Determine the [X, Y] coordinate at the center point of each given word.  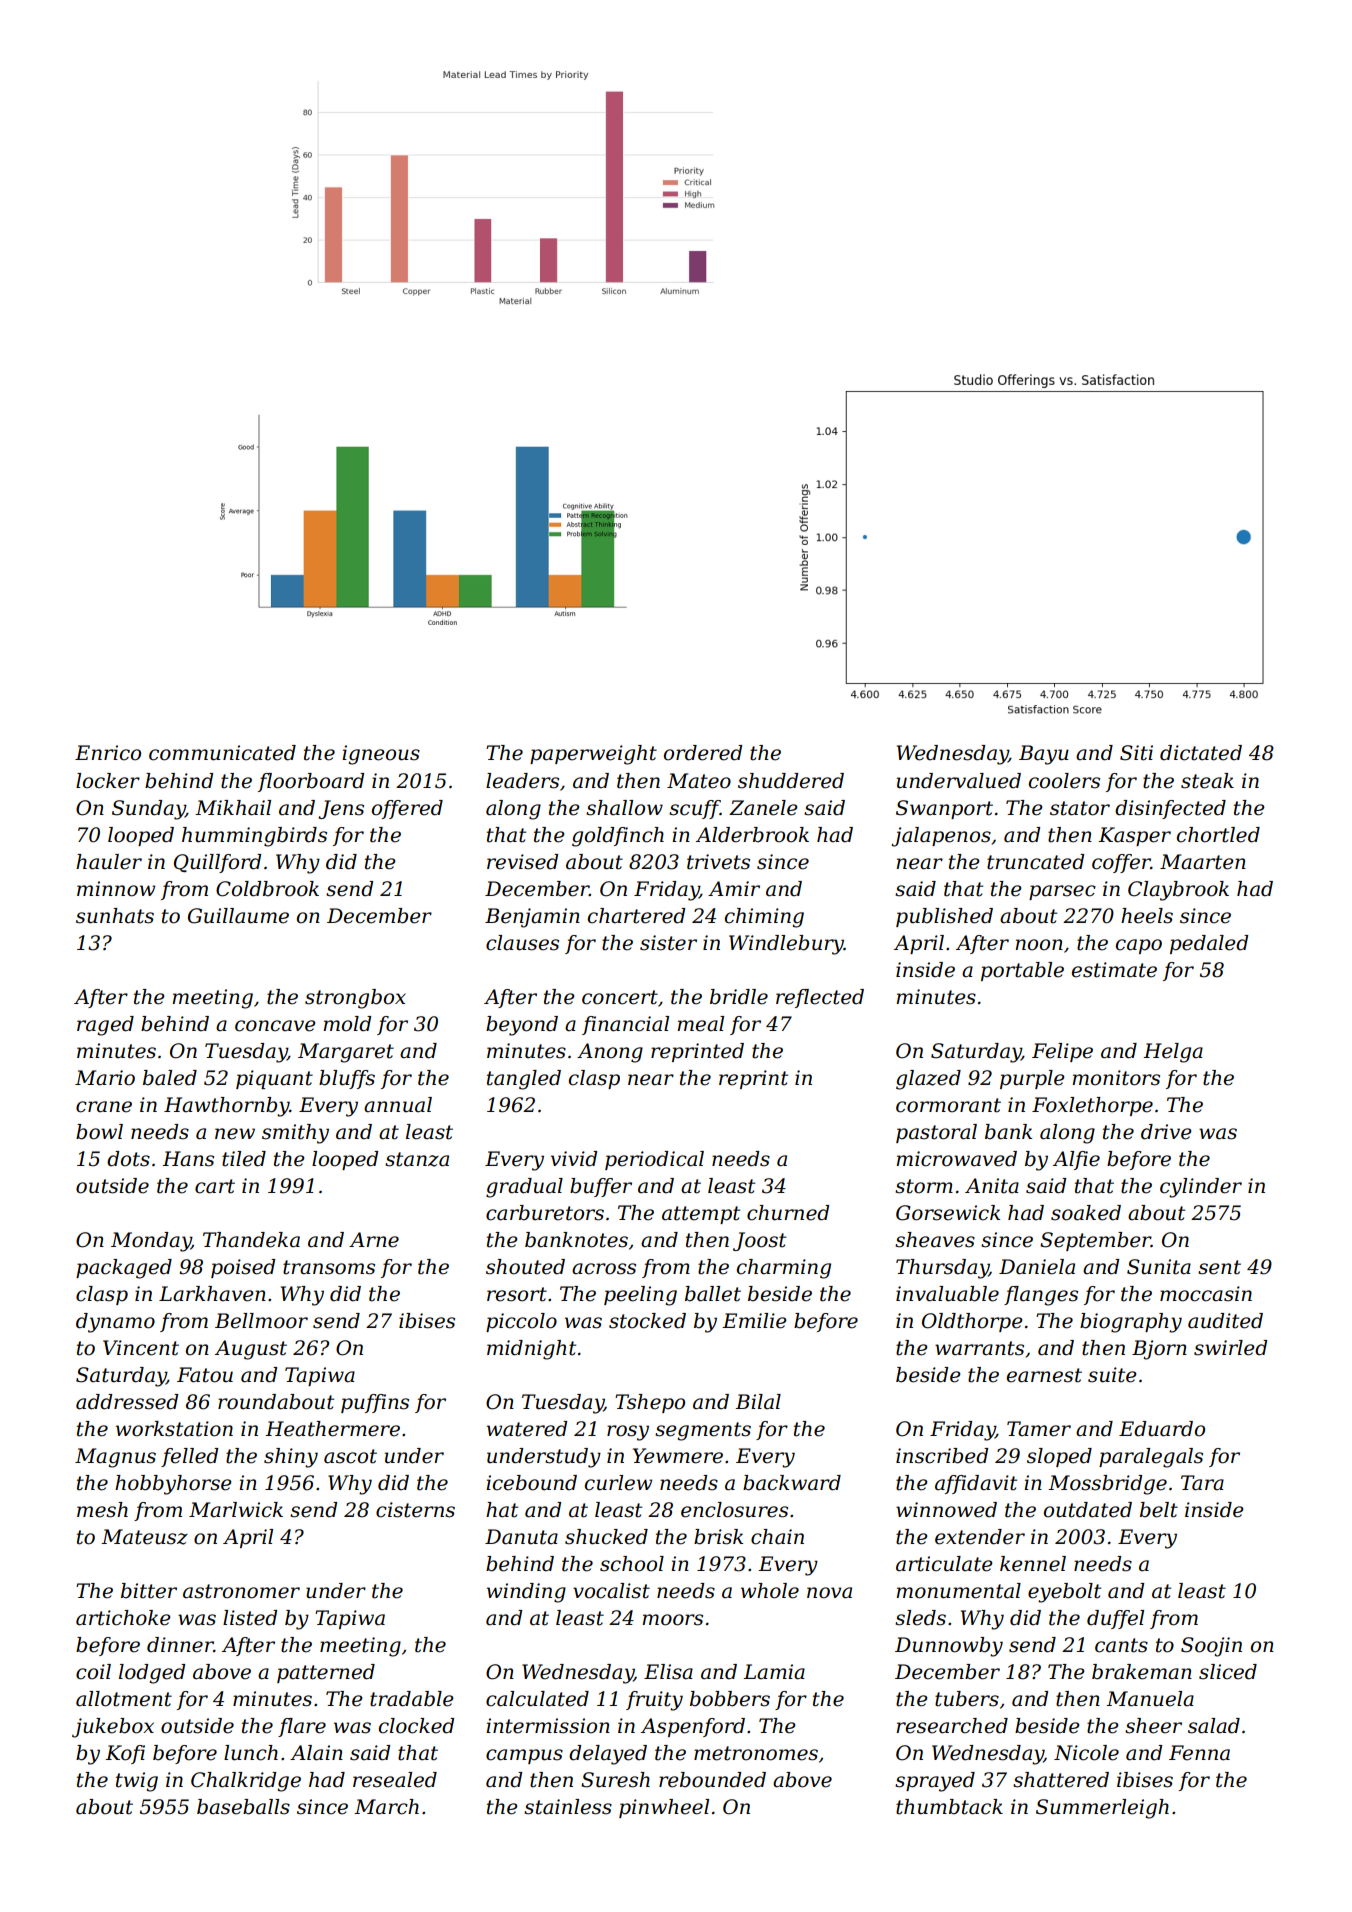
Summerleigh [1102, 1809]
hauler [109, 862]
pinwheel [664, 1808]
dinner [180, 1645]
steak [1207, 781]
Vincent [141, 1348]
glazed [928, 1080]
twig [137, 1782]
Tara [1202, 1483]
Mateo [699, 781]
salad [1214, 1726]
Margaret [346, 1053]
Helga [1173, 1053]
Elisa [668, 1672]
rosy [628, 1433]
